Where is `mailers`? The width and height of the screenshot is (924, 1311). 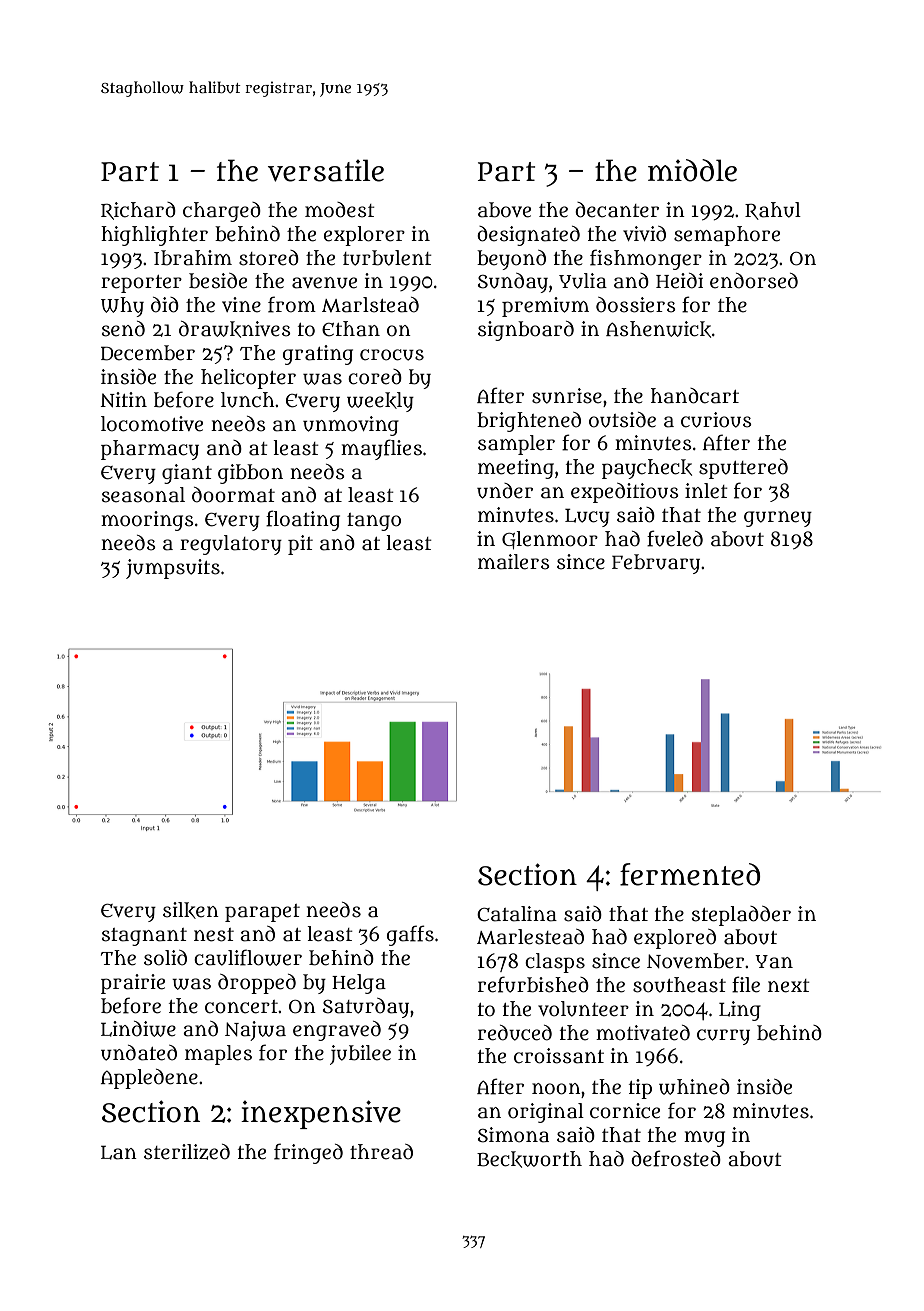 mailers is located at coordinates (514, 562).
